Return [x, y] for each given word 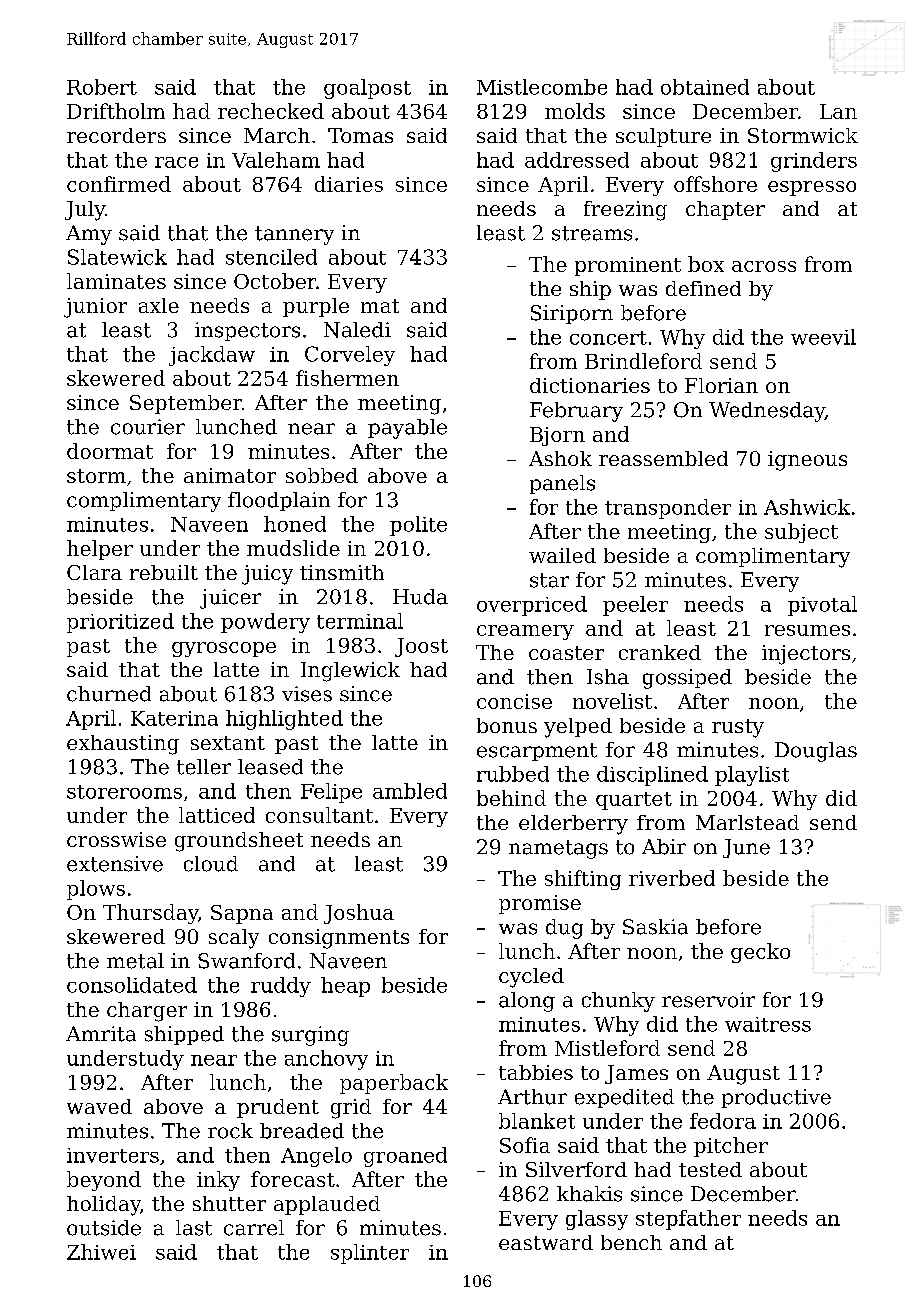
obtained [705, 87]
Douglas [816, 752]
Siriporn [572, 314]
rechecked [271, 111]
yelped [578, 728]
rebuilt [164, 572]
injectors [806, 655]
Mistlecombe [542, 87]
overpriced [532, 606]
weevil [823, 337]
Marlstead [747, 822]
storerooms [124, 792]
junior [95, 308]
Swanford [246, 961]
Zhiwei [101, 1252]
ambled [410, 791]
